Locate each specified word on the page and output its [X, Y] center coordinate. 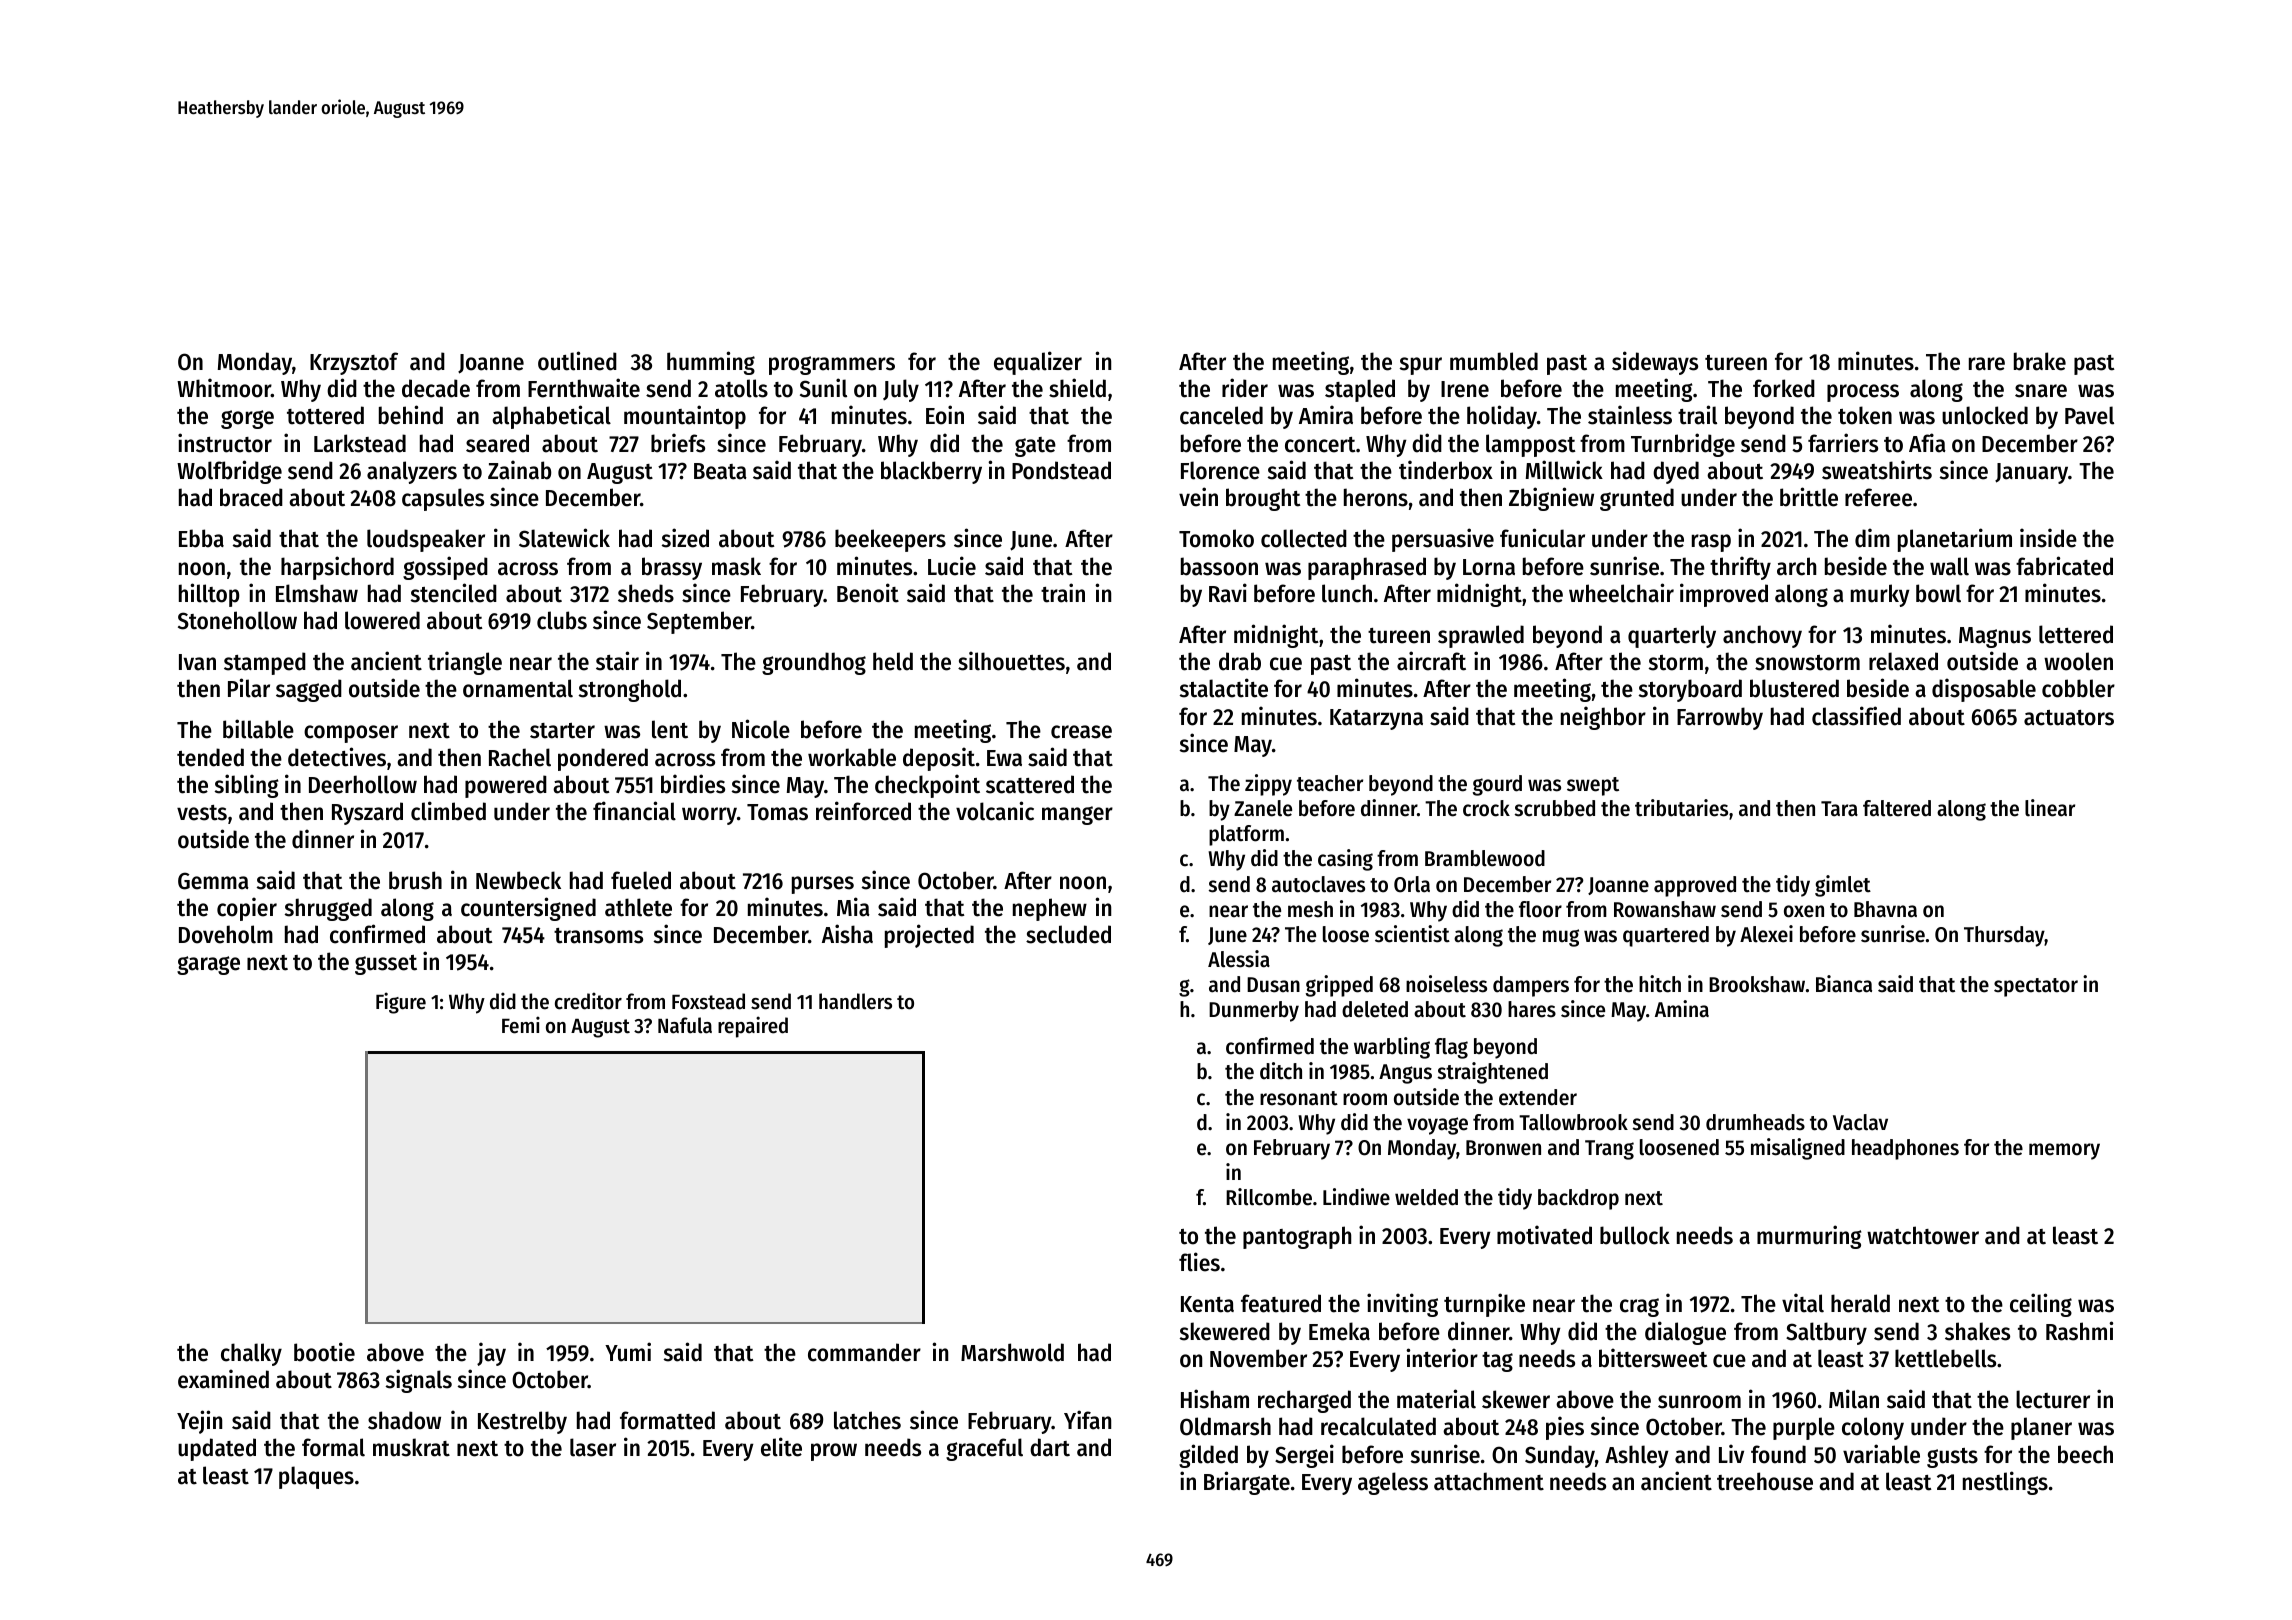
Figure [401, 1003]
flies [1199, 1262]
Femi [521, 1025]
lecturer [2053, 1399]
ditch [1281, 1071]
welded [1426, 1197]
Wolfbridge [229, 472]
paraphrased [1367, 568]
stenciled [454, 593]
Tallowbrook [1573, 1122]
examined [223, 1379]
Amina [1682, 1009]
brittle [1809, 497]
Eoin [945, 415]
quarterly [1672, 636]
